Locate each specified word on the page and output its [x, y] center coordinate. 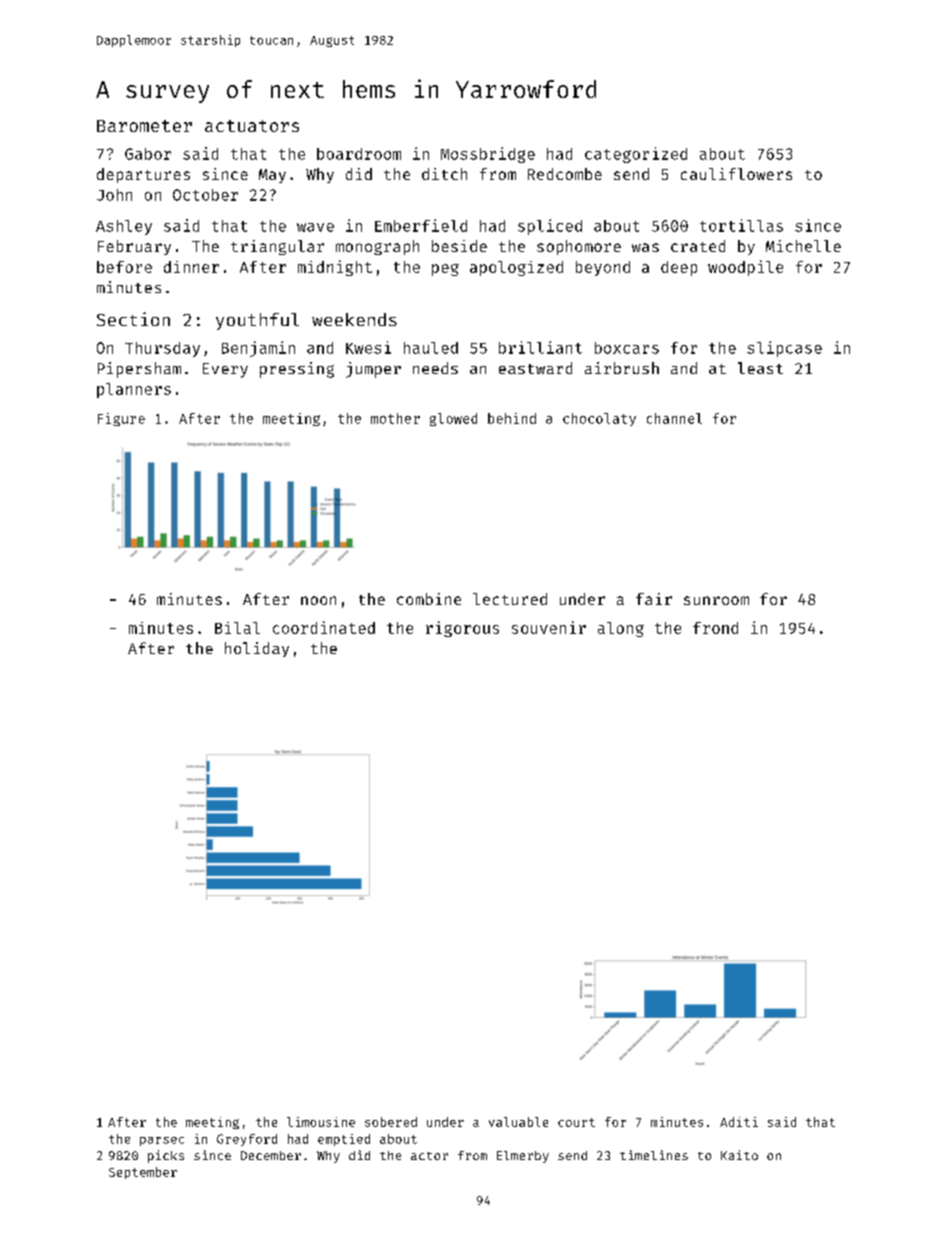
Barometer [144, 126]
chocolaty [599, 419]
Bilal [237, 628]
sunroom [716, 600]
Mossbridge [488, 155]
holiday [257, 649]
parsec [162, 1141]
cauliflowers [736, 174]
